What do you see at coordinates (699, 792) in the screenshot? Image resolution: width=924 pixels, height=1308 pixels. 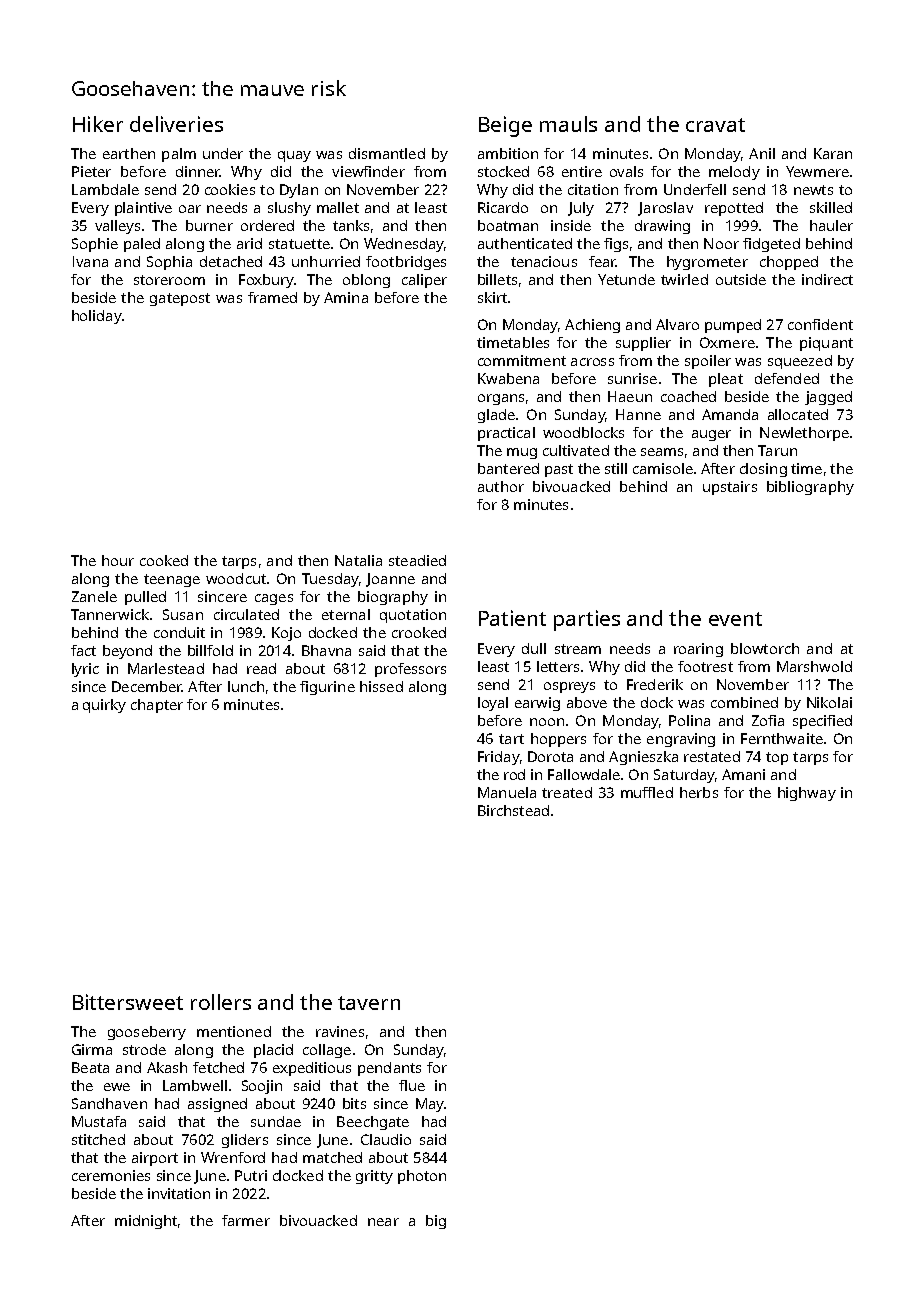 I see `herbs` at bounding box center [699, 792].
